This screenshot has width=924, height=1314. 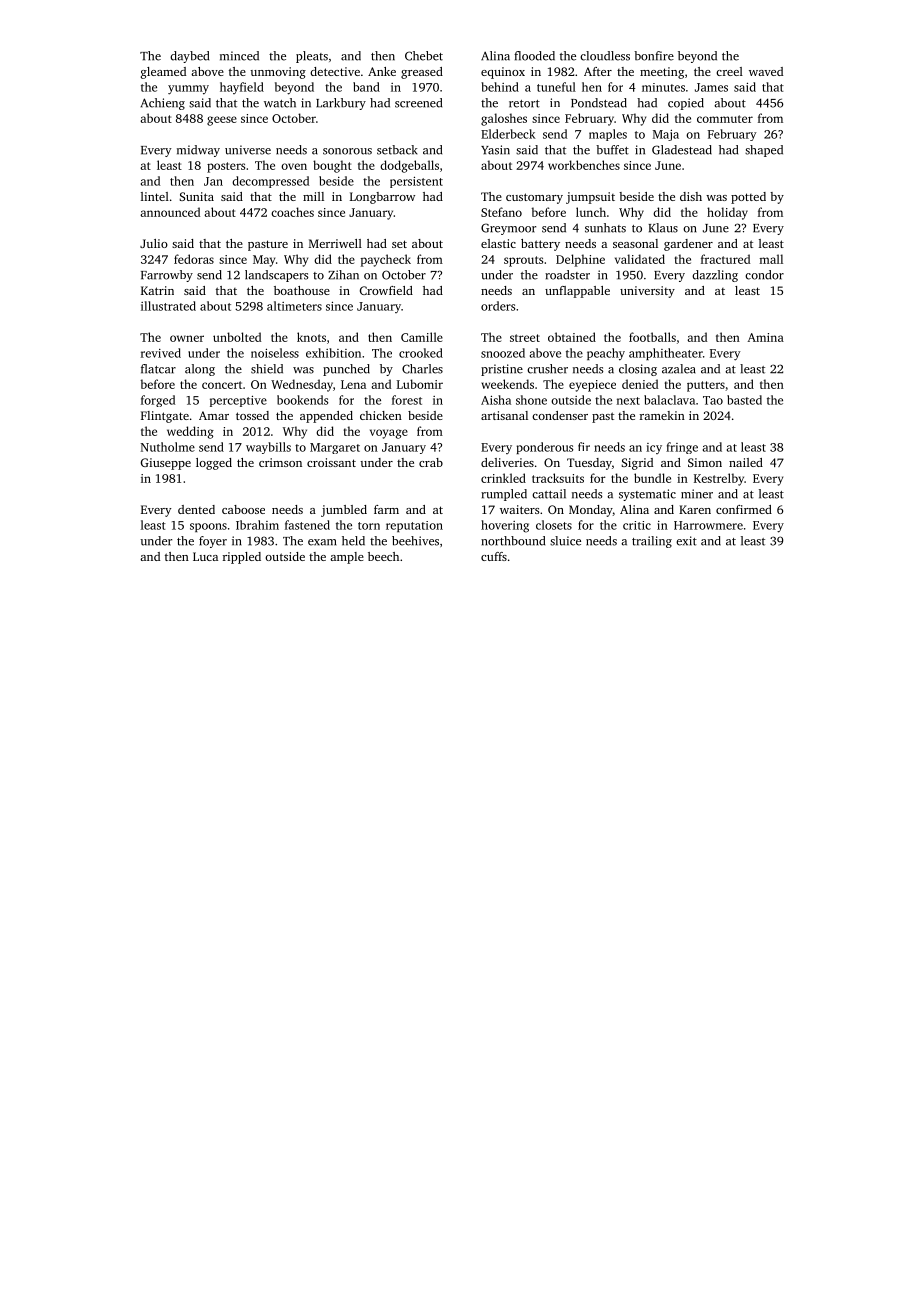 I want to click on elastic, so click(x=498, y=243).
